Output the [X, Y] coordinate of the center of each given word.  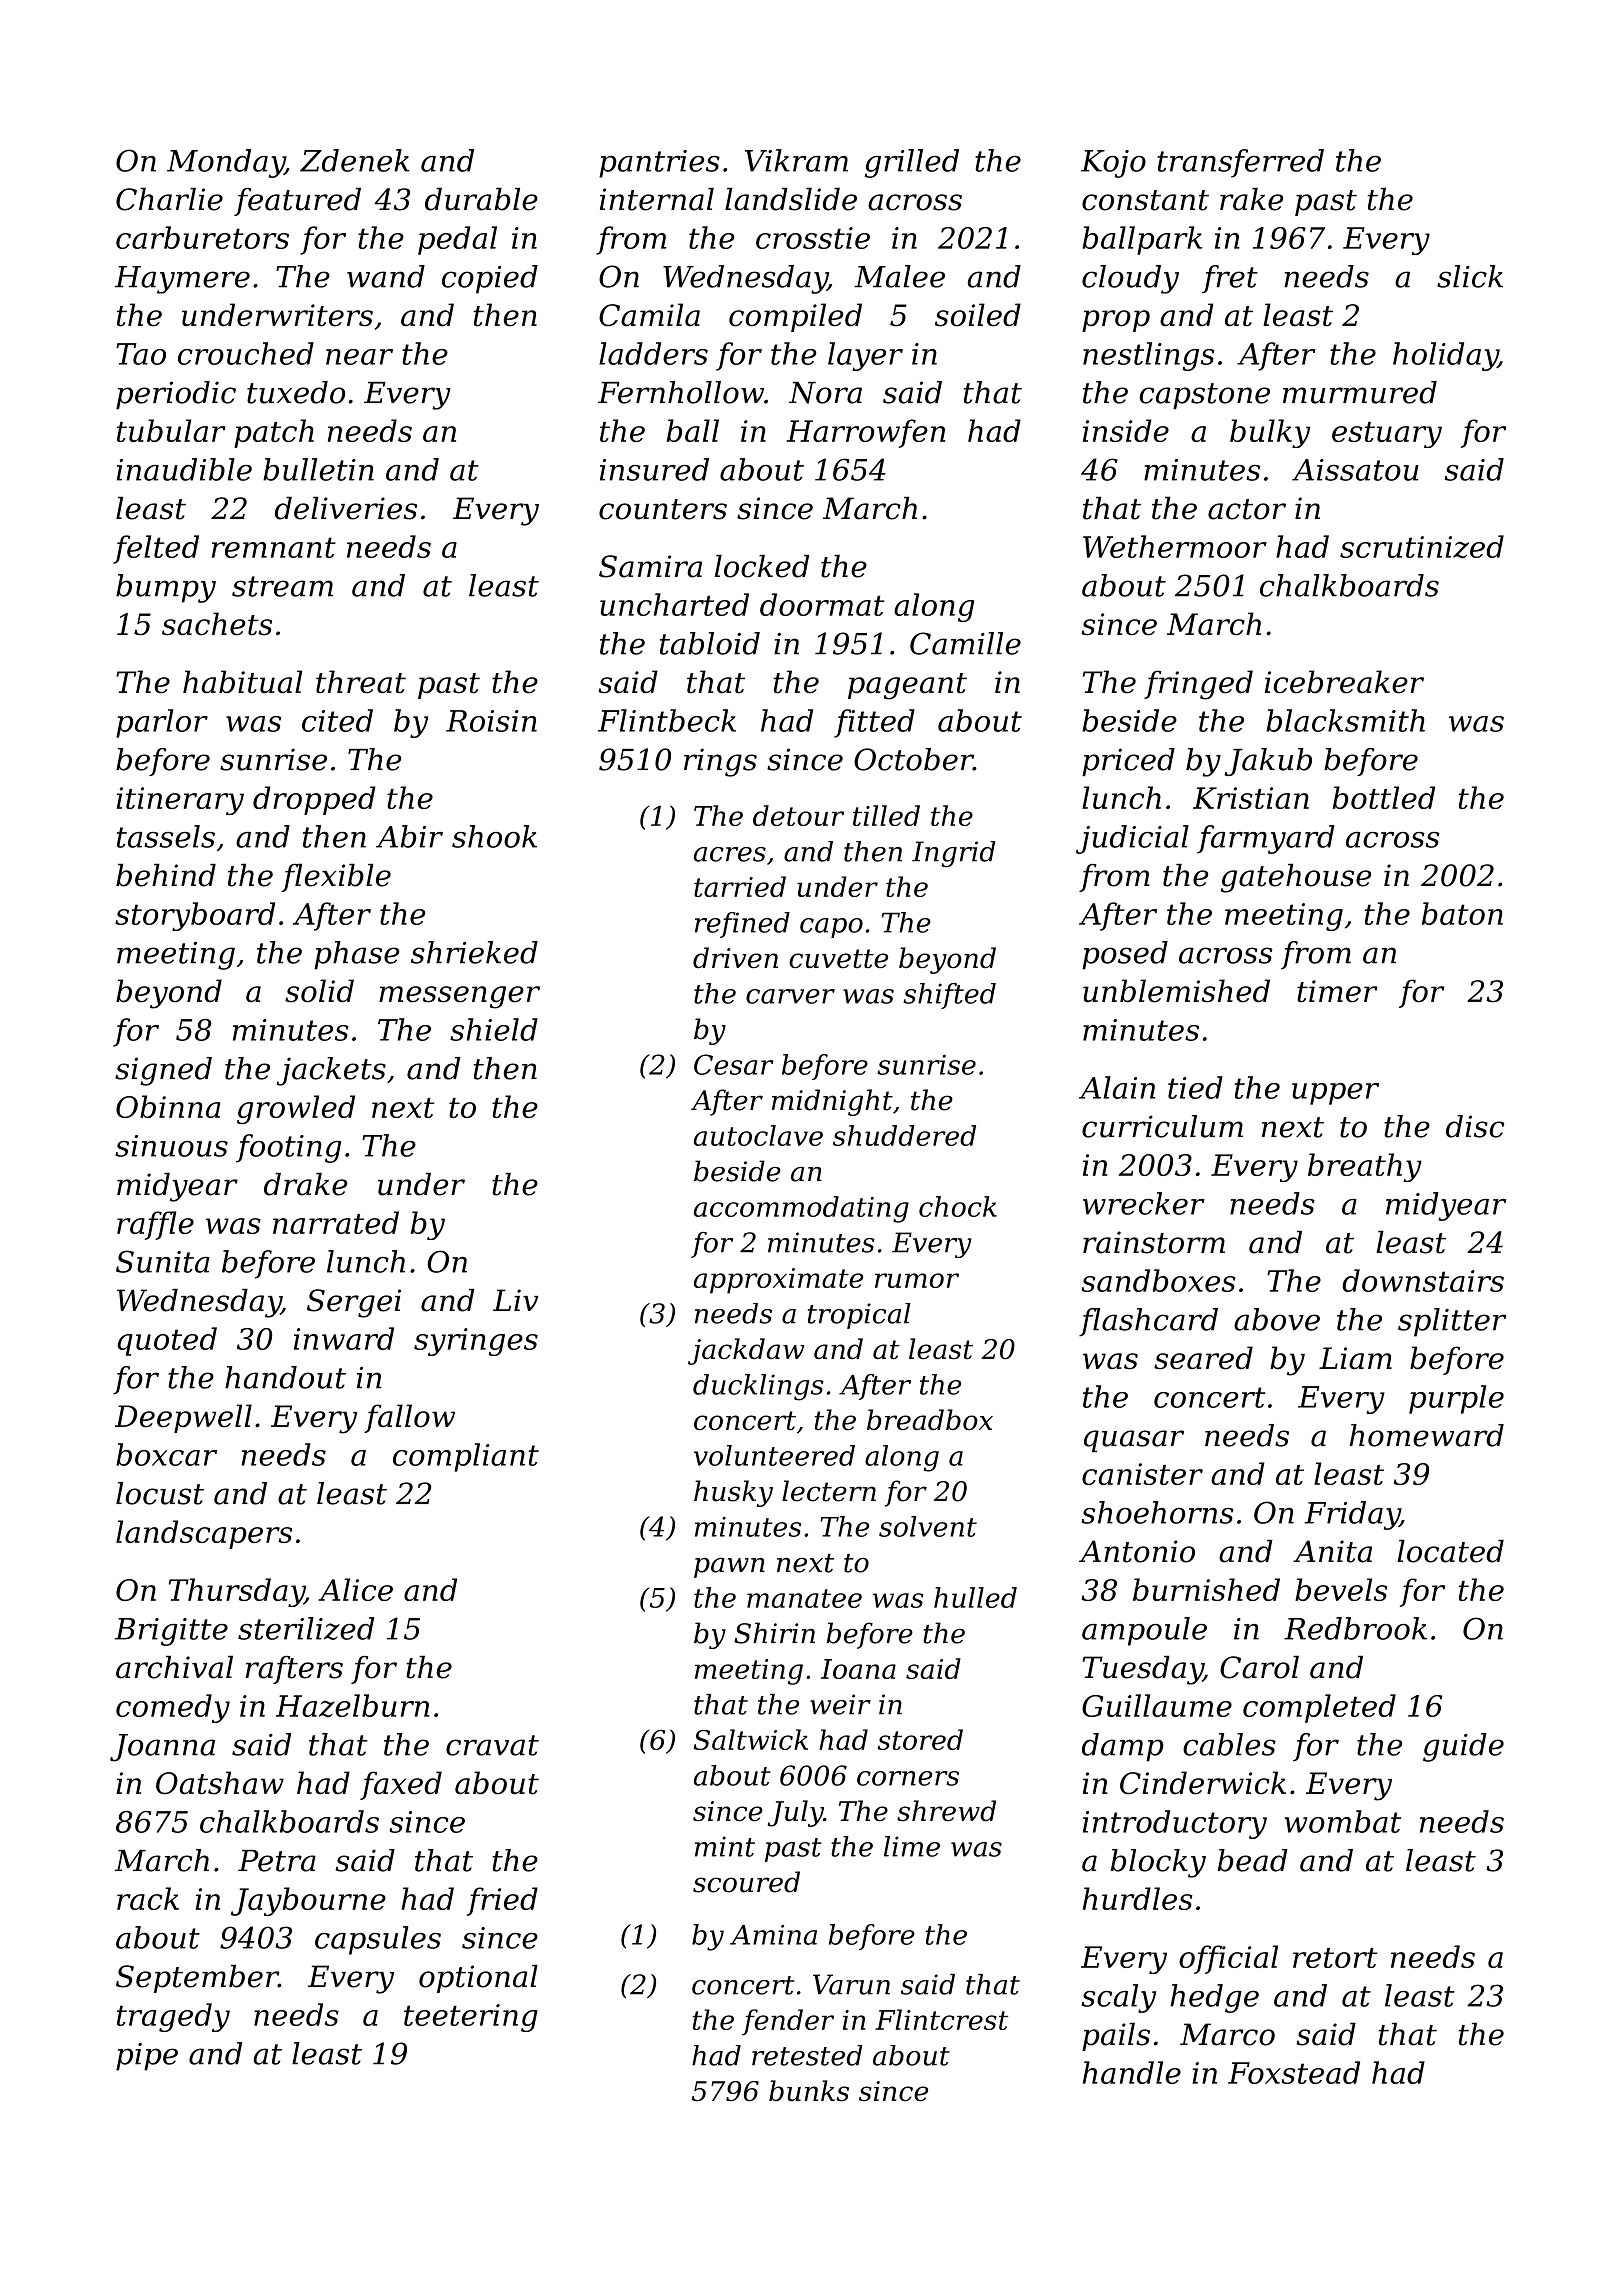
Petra [277, 1861]
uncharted [674, 604]
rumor [917, 1280]
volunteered [774, 1455]
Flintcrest [941, 2019]
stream [282, 586]
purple [1456, 1399]
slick [1470, 276]
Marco [1227, 2034]
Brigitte [171, 1632]
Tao [141, 354]
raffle [155, 1225]
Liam [1355, 1358]
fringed [1198, 685]
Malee [899, 276]
